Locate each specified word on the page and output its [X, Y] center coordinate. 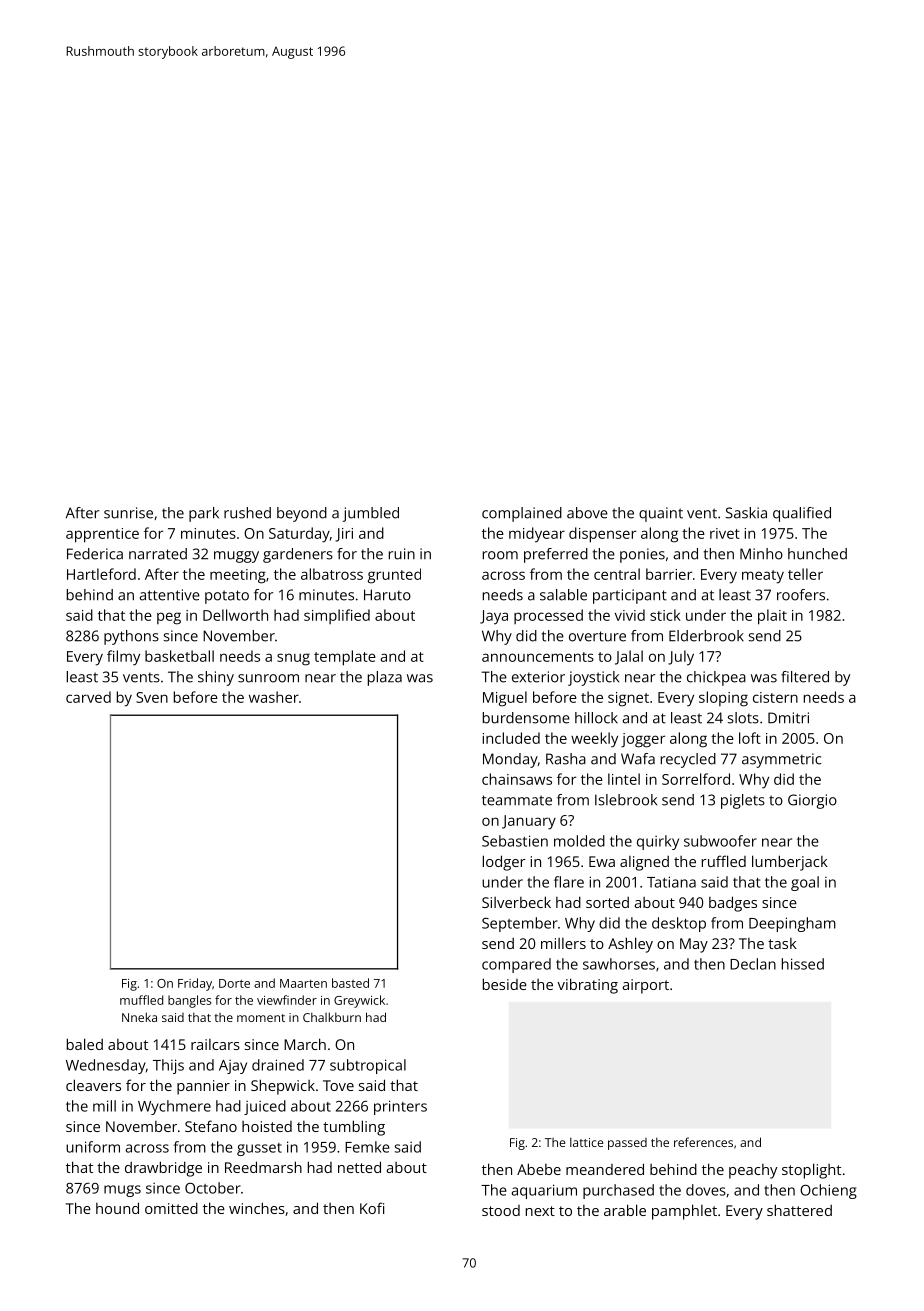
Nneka [139, 1017]
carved [88, 697]
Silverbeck [516, 902]
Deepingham [792, 924]
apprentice [102, 535]
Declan [753, 964]
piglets [743, 801]
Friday [195, 984]
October [213, 1188]
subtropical [368, 1066]
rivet [725, 533]
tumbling [354, 1128]
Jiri [344, 535]
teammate [517, 800]
